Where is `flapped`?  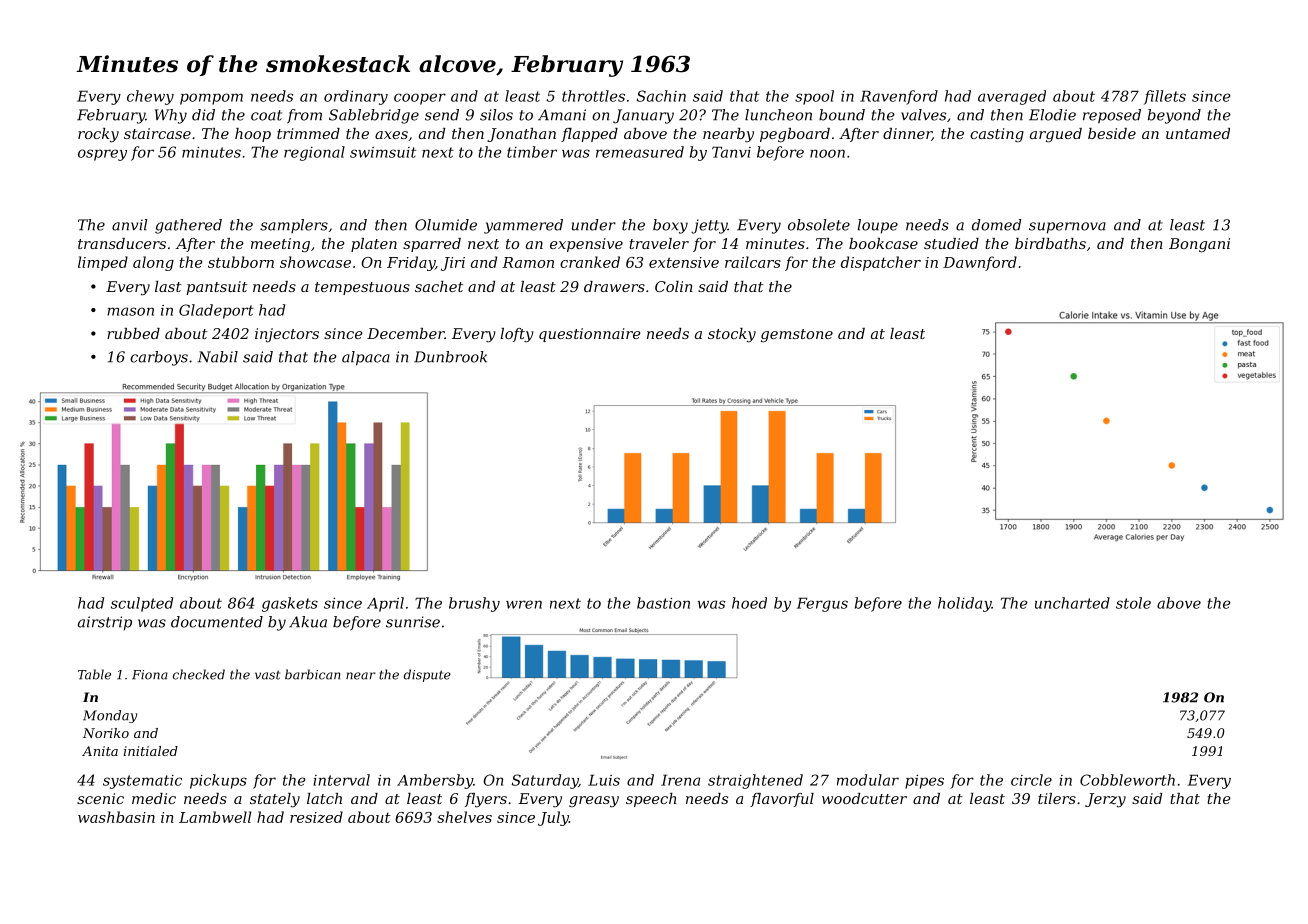 flapped is located at coordinates (589, 135).
